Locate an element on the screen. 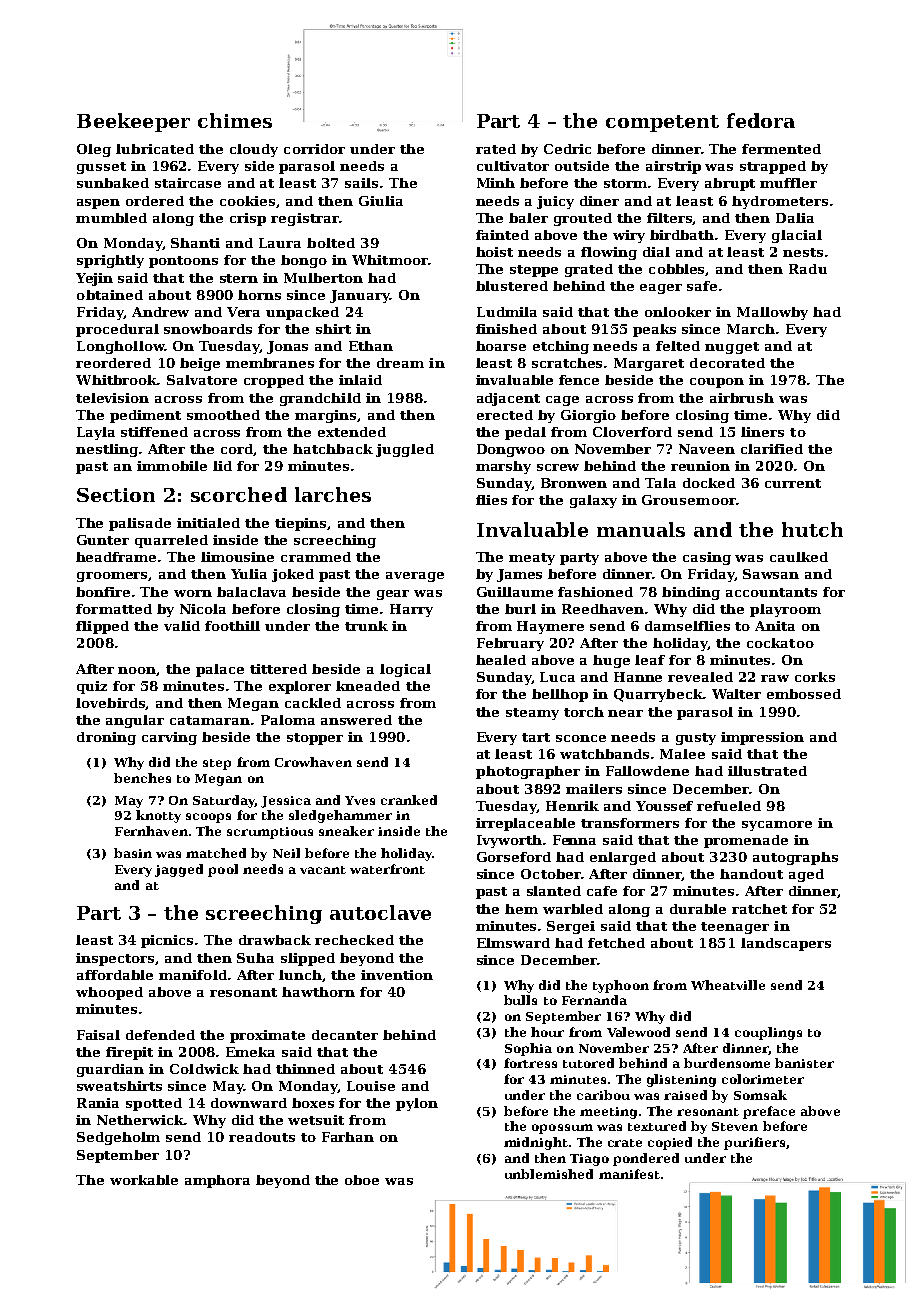  chimes is located at coordinates (235, 120).
